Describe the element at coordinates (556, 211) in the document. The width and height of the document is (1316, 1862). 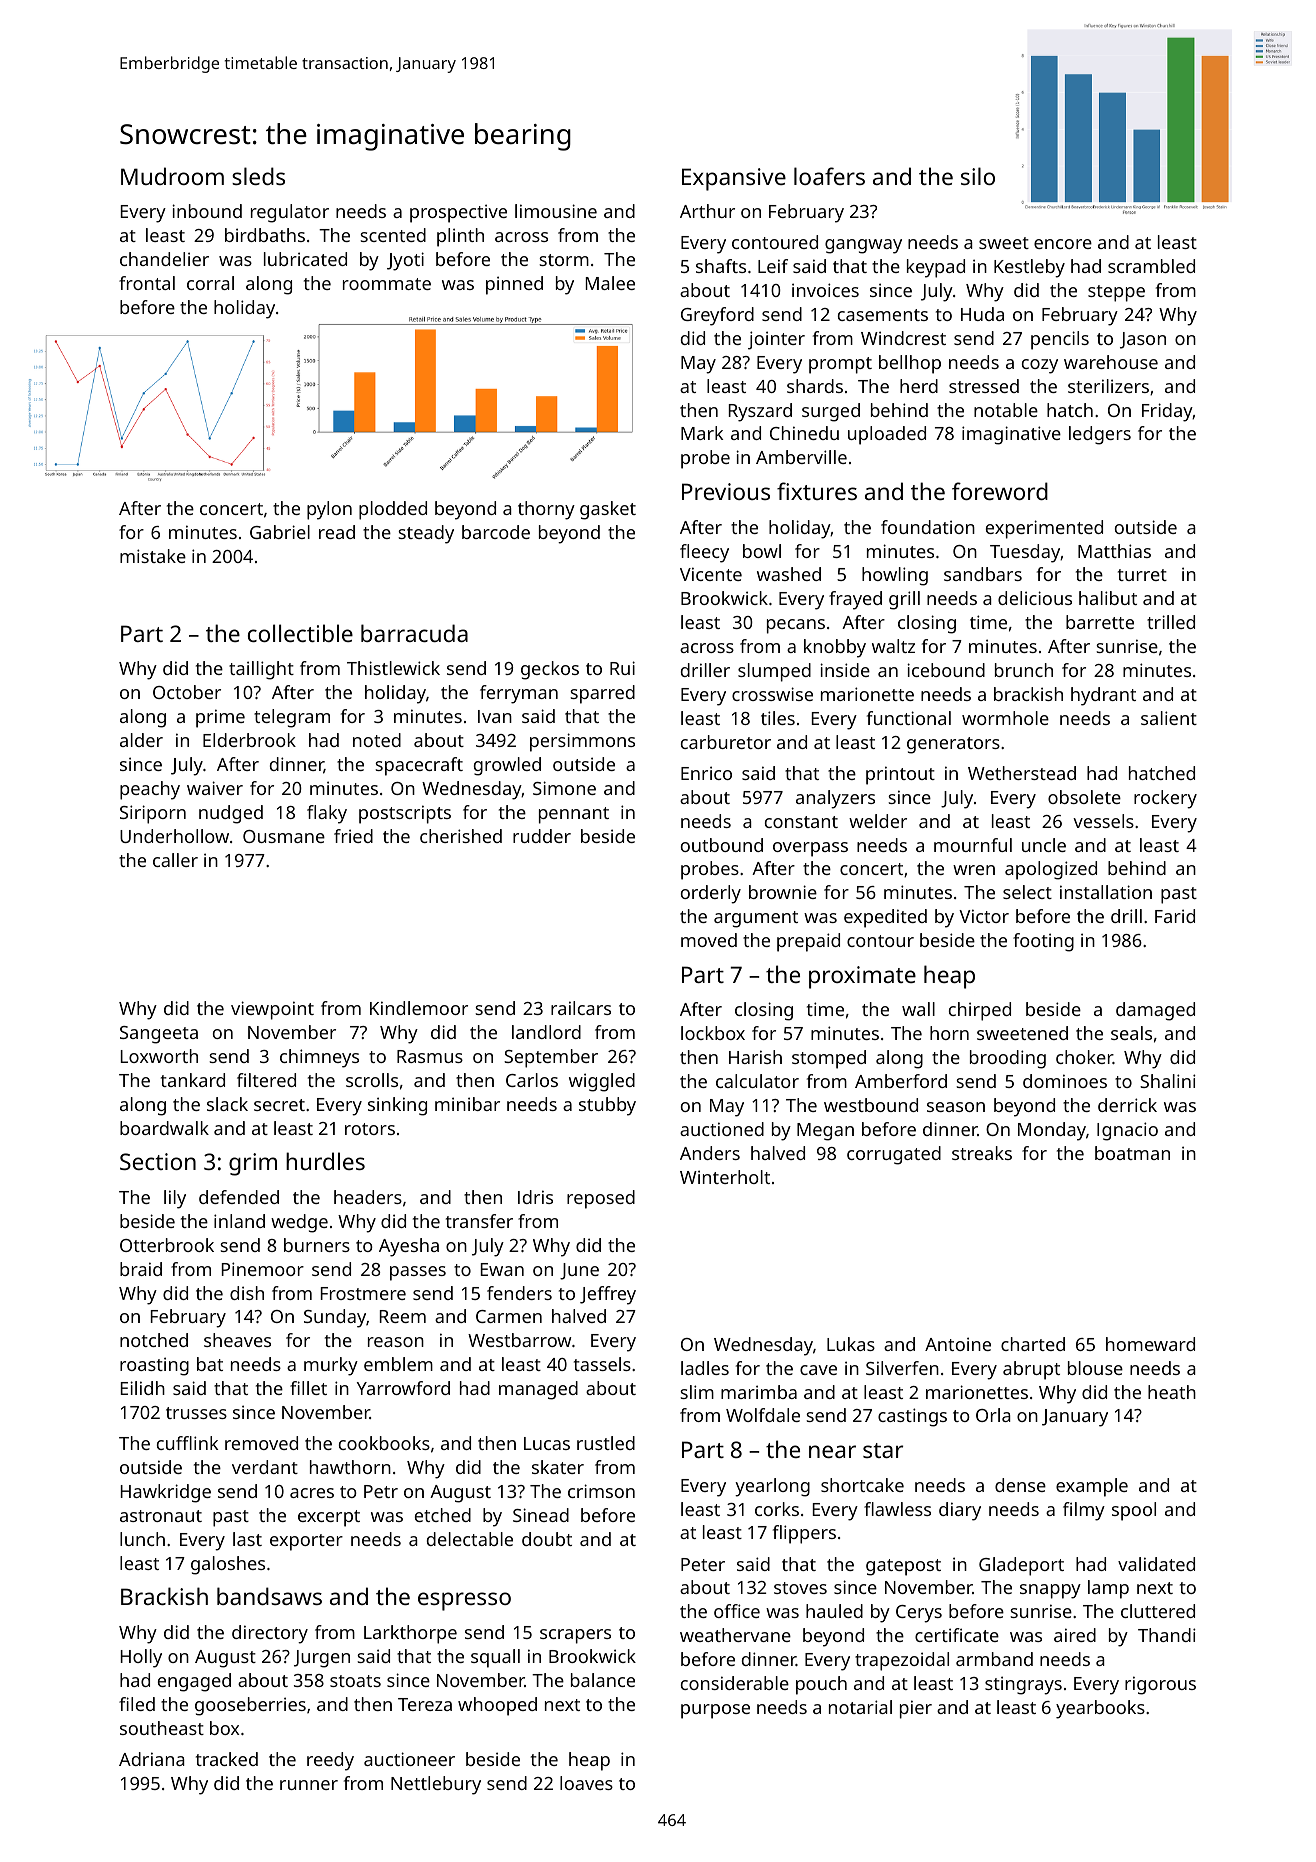
I see `limousine` at that location.
